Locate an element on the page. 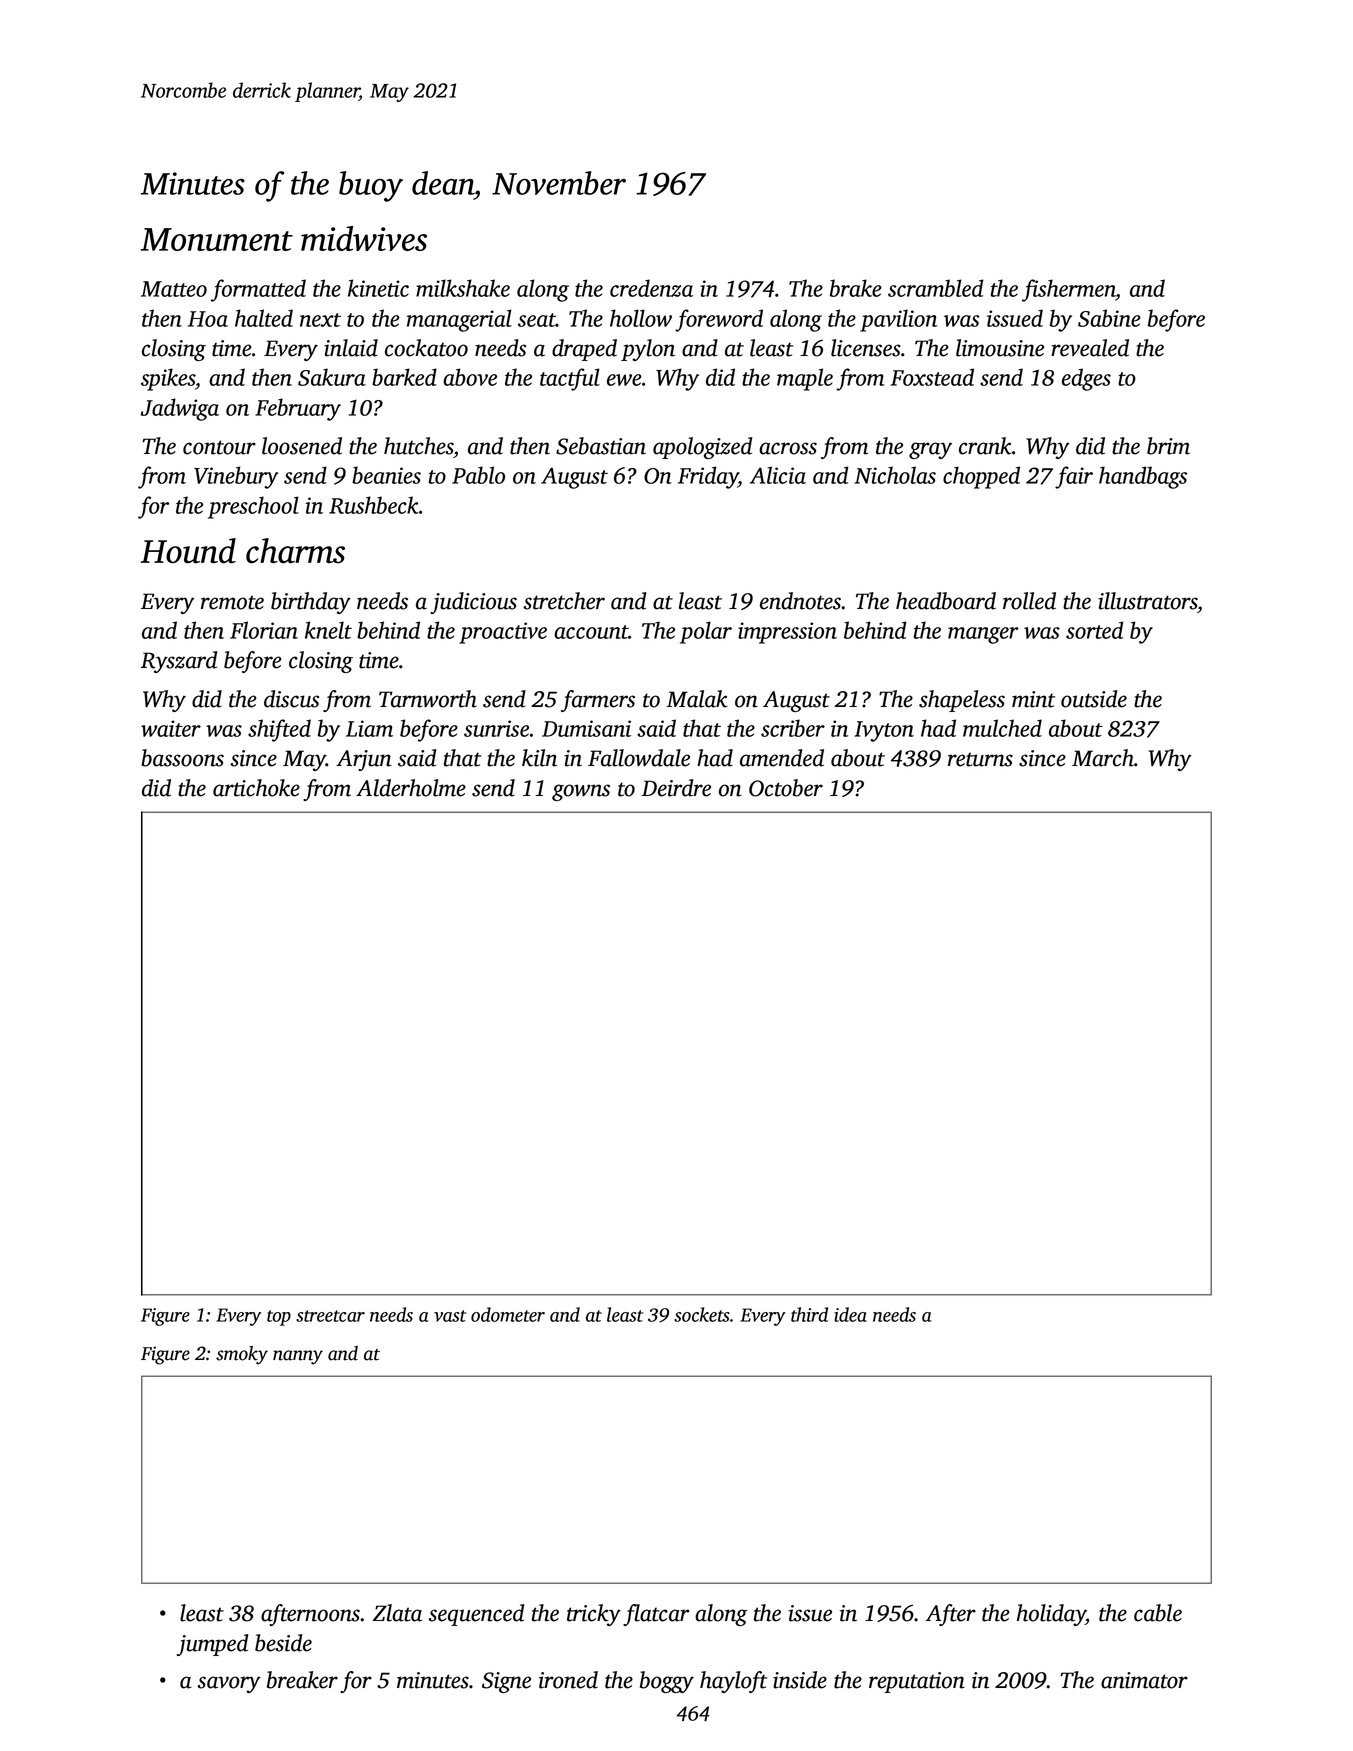 The image size is (1353, 1751). Monument is located at coordinates (217, 239).
